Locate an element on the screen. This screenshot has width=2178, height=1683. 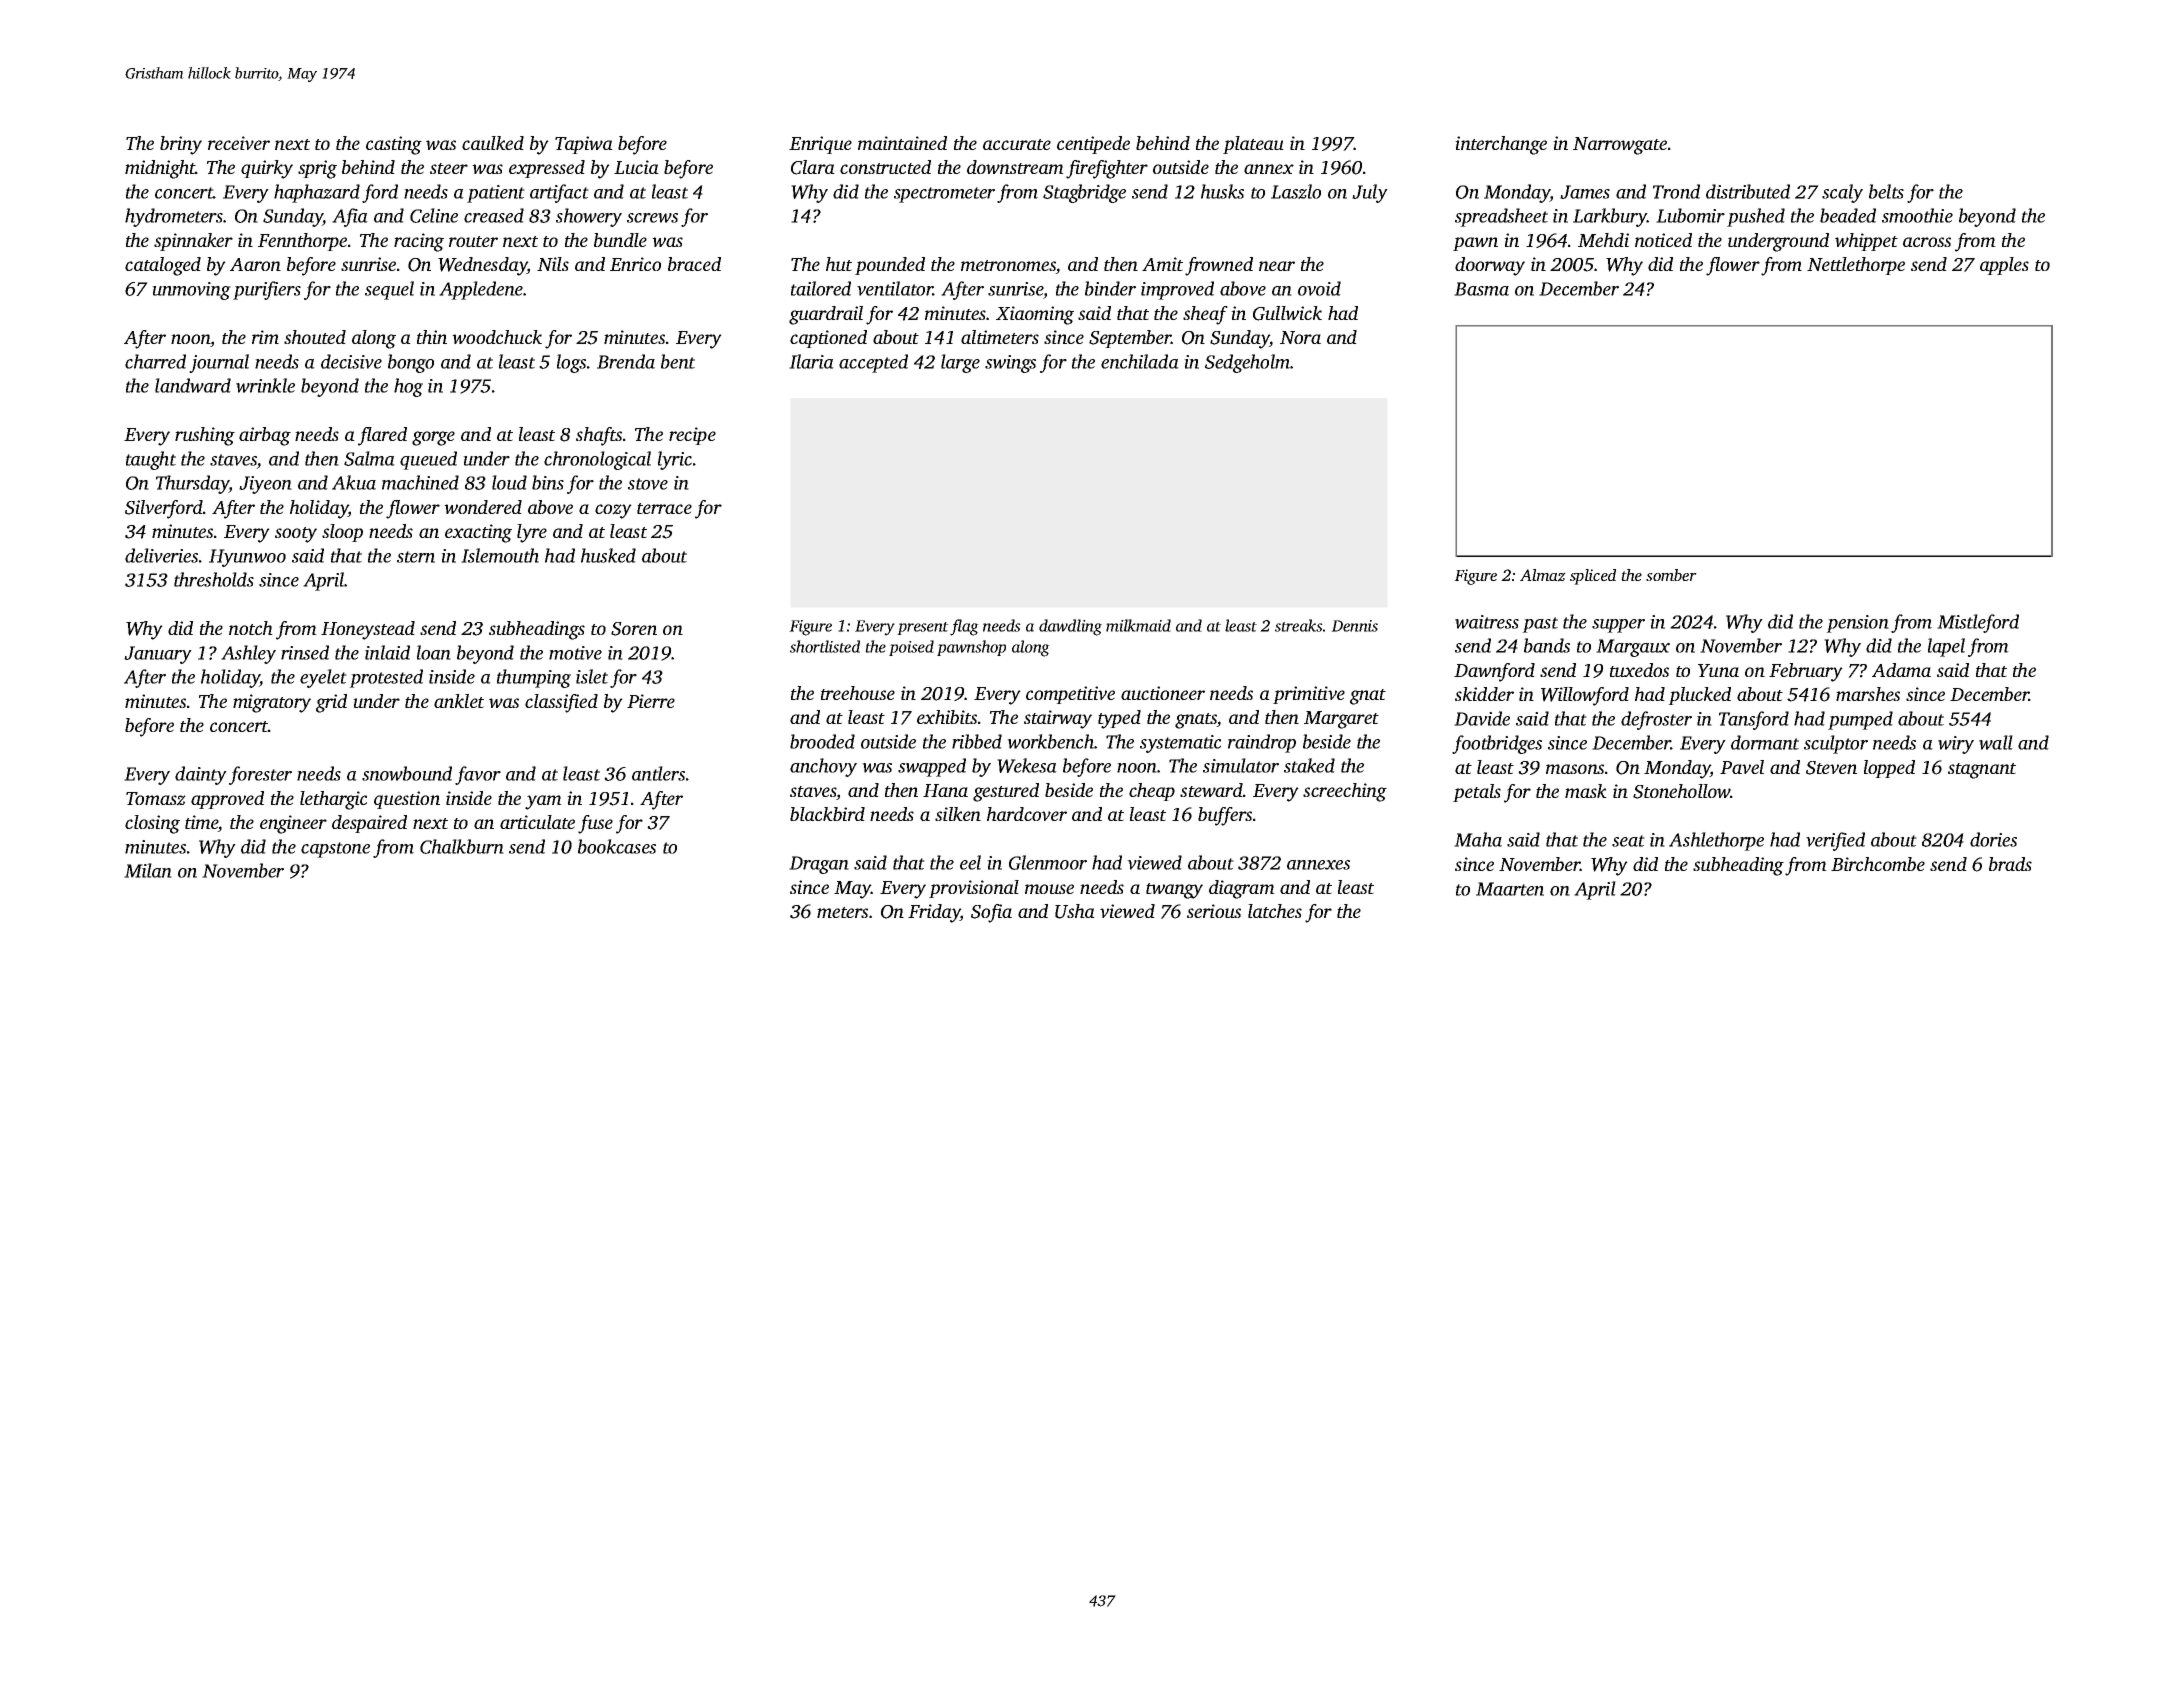
milkmaid is located at coordinates (1138, 625).
